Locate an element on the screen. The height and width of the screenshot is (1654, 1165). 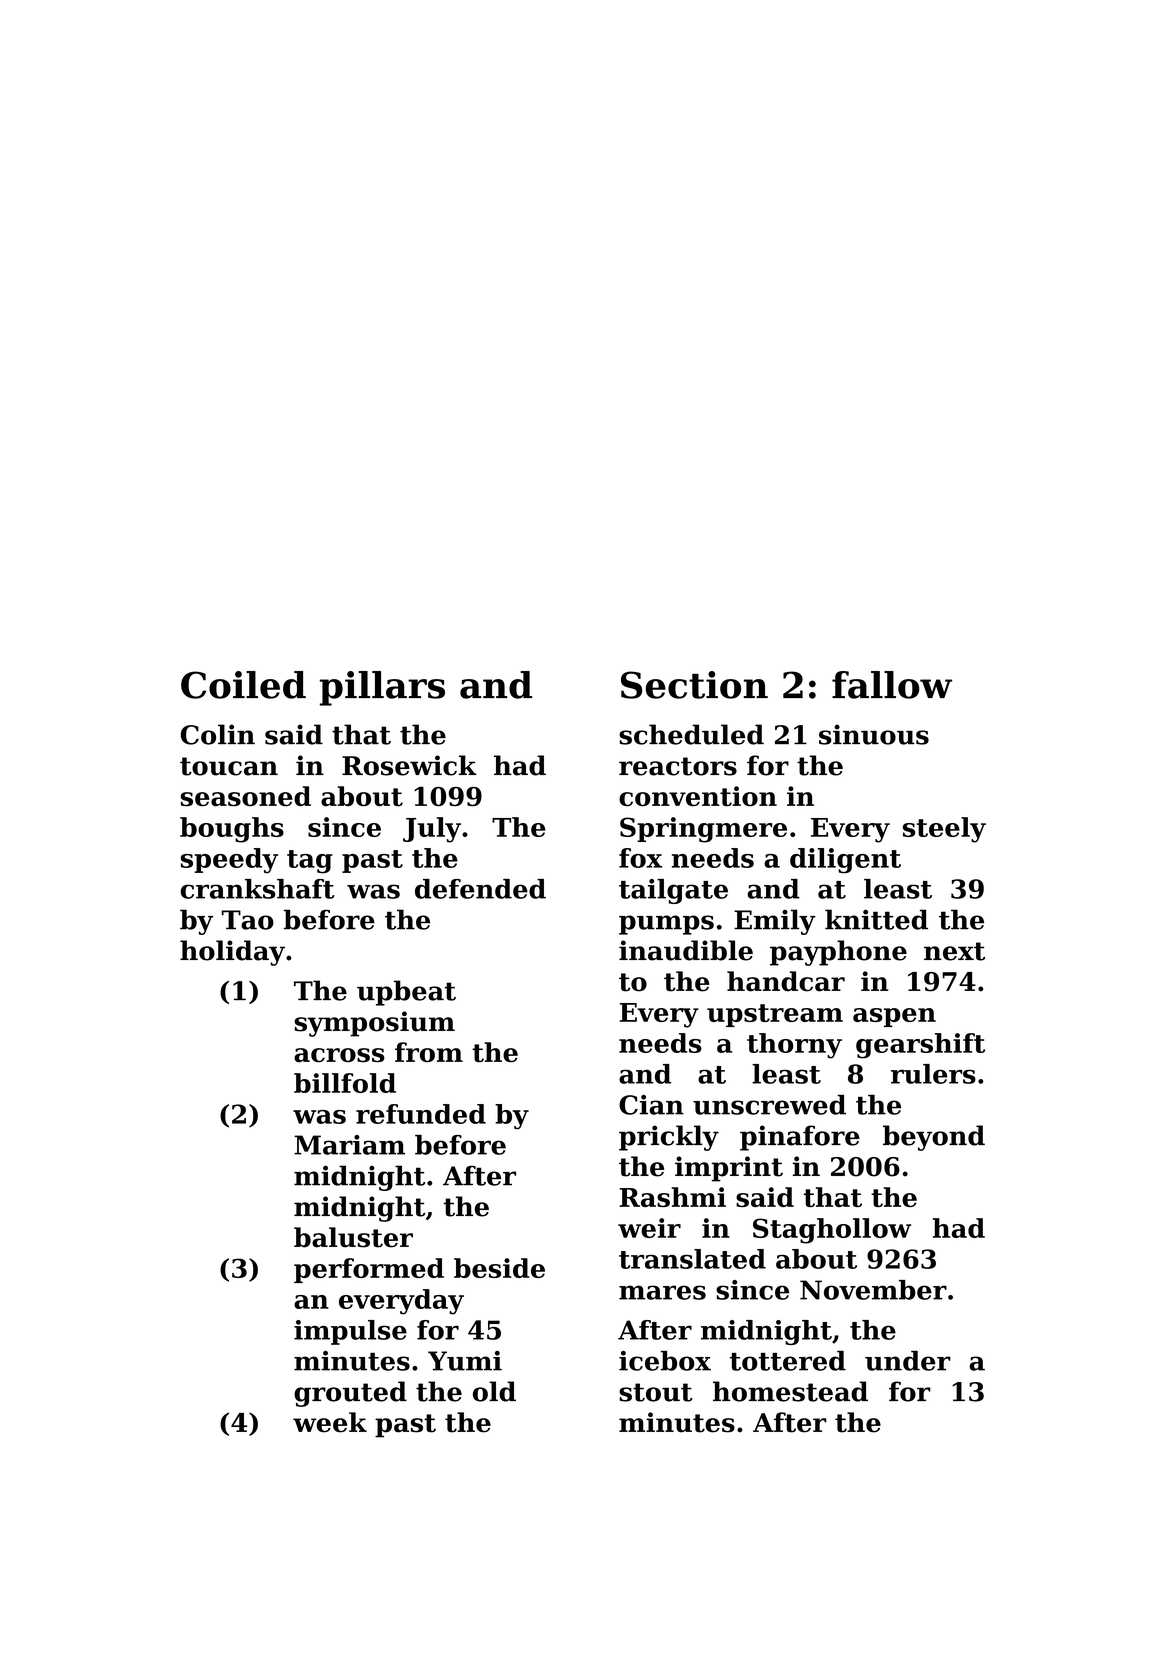
sinuous is located at coordinates (874, 734).
